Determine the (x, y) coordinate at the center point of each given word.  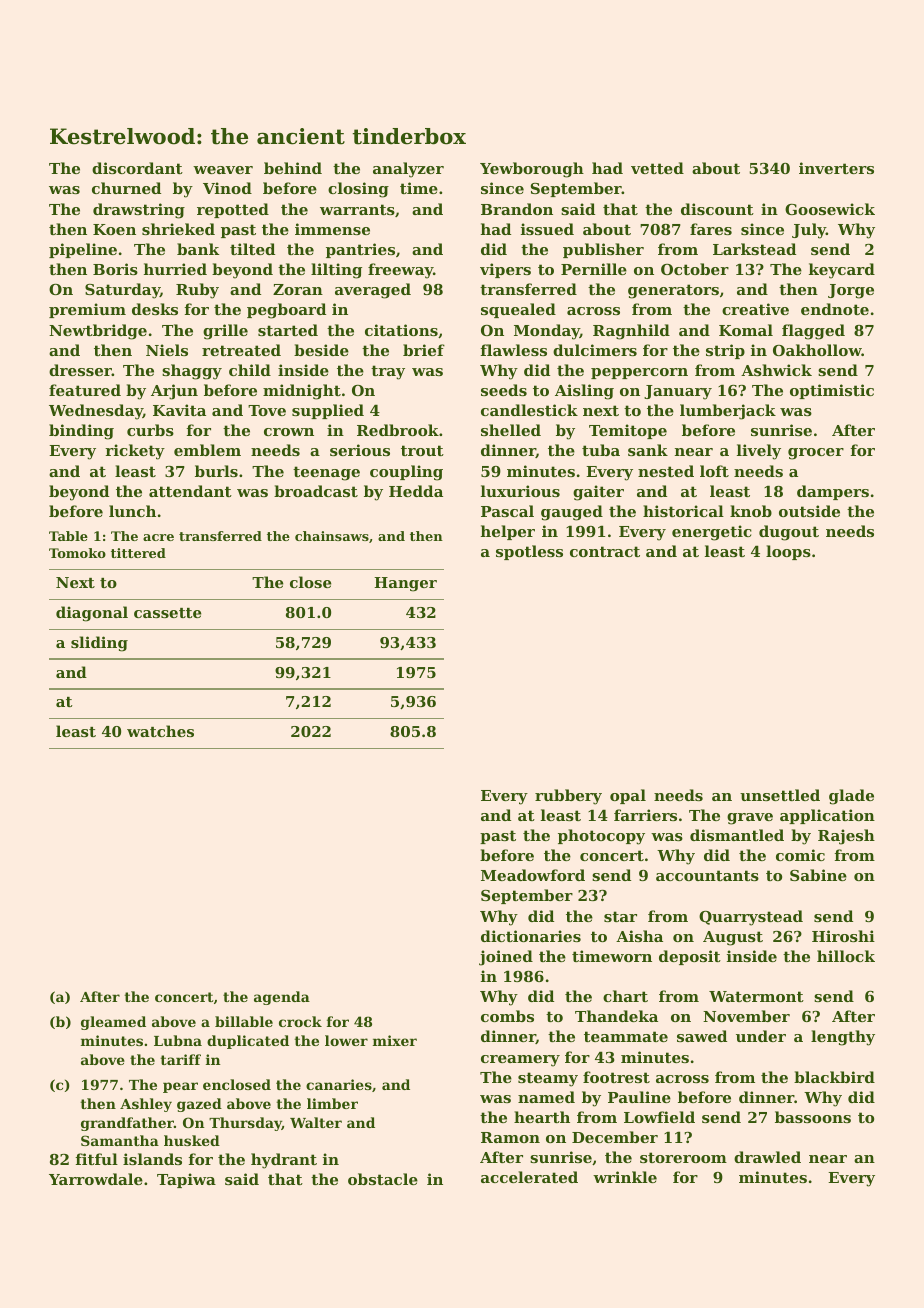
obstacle (383, 1179)
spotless (529, 552)
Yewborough (532, 170)
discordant (137, 168)
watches (160, 731)
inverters (836, 168)
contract (605, 551)
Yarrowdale (96, 1179)
